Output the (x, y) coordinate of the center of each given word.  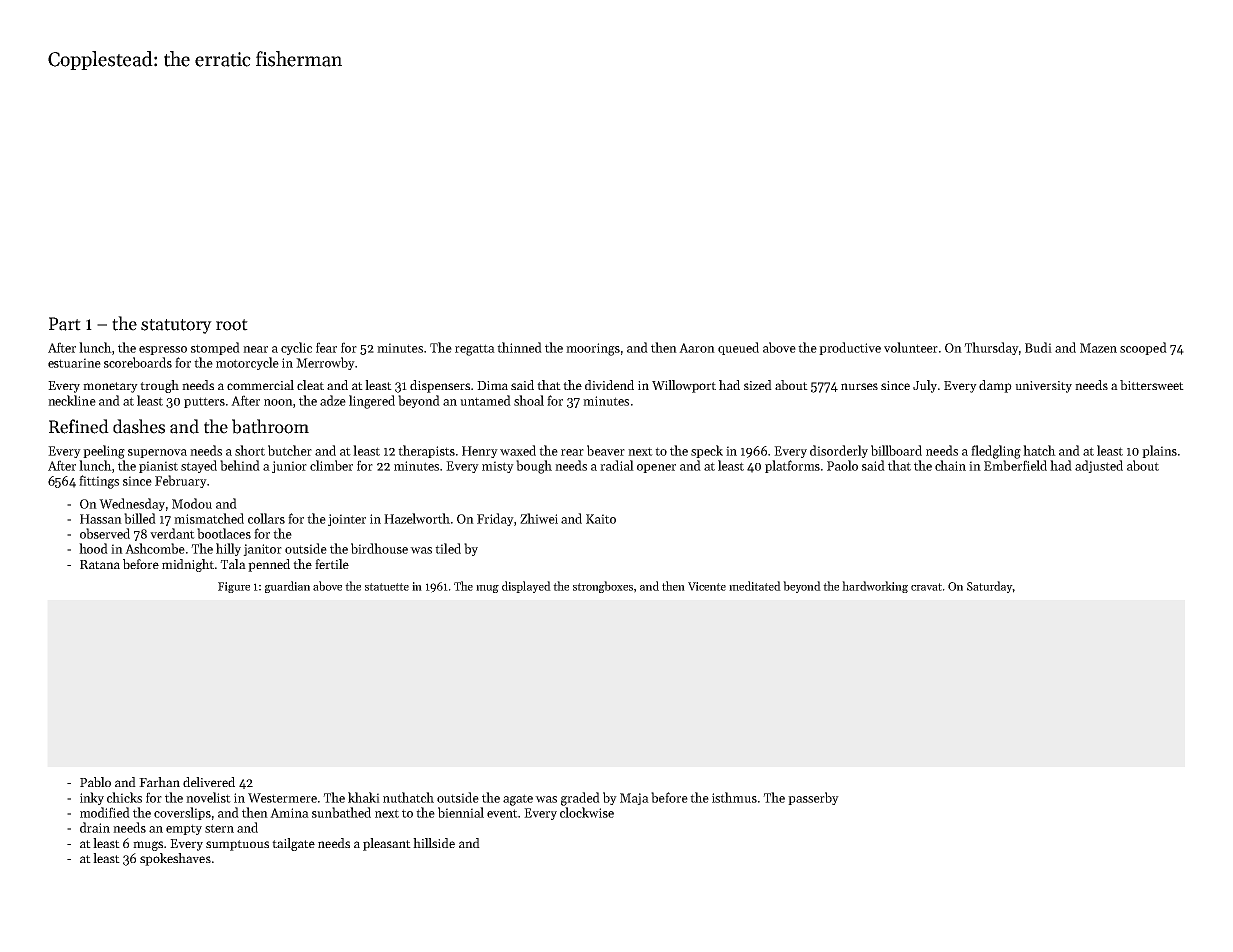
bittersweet (1152, 385)
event (502, 813)
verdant (172, 533)
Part (65, 324)
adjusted (1099, 466)
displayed (526, 587)
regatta (475, 350)
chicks (124, 797)
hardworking (875, 587)
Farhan (159, 782)
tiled (448, 548)
